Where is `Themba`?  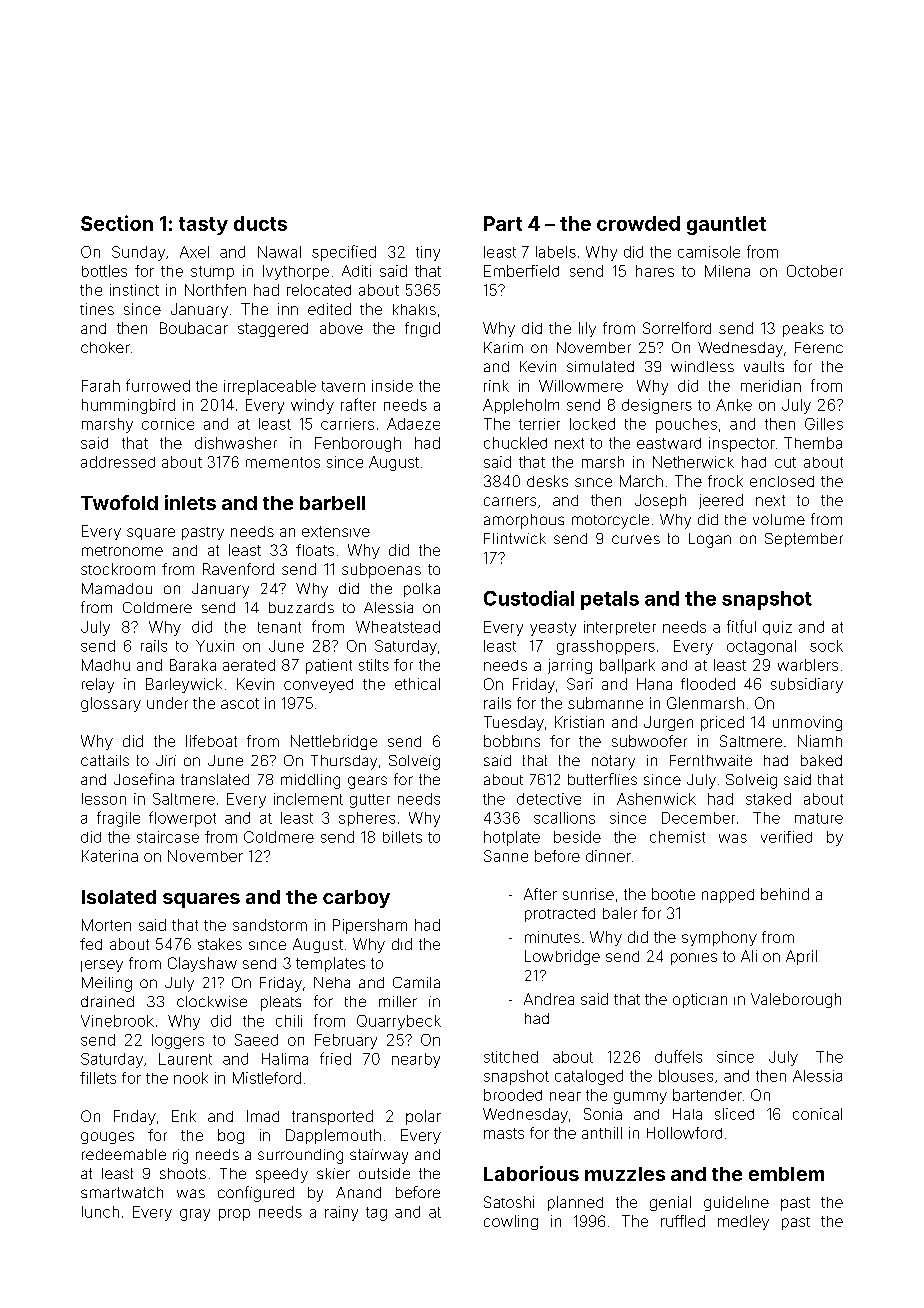 Themba is located at coordinates (813, 443).
